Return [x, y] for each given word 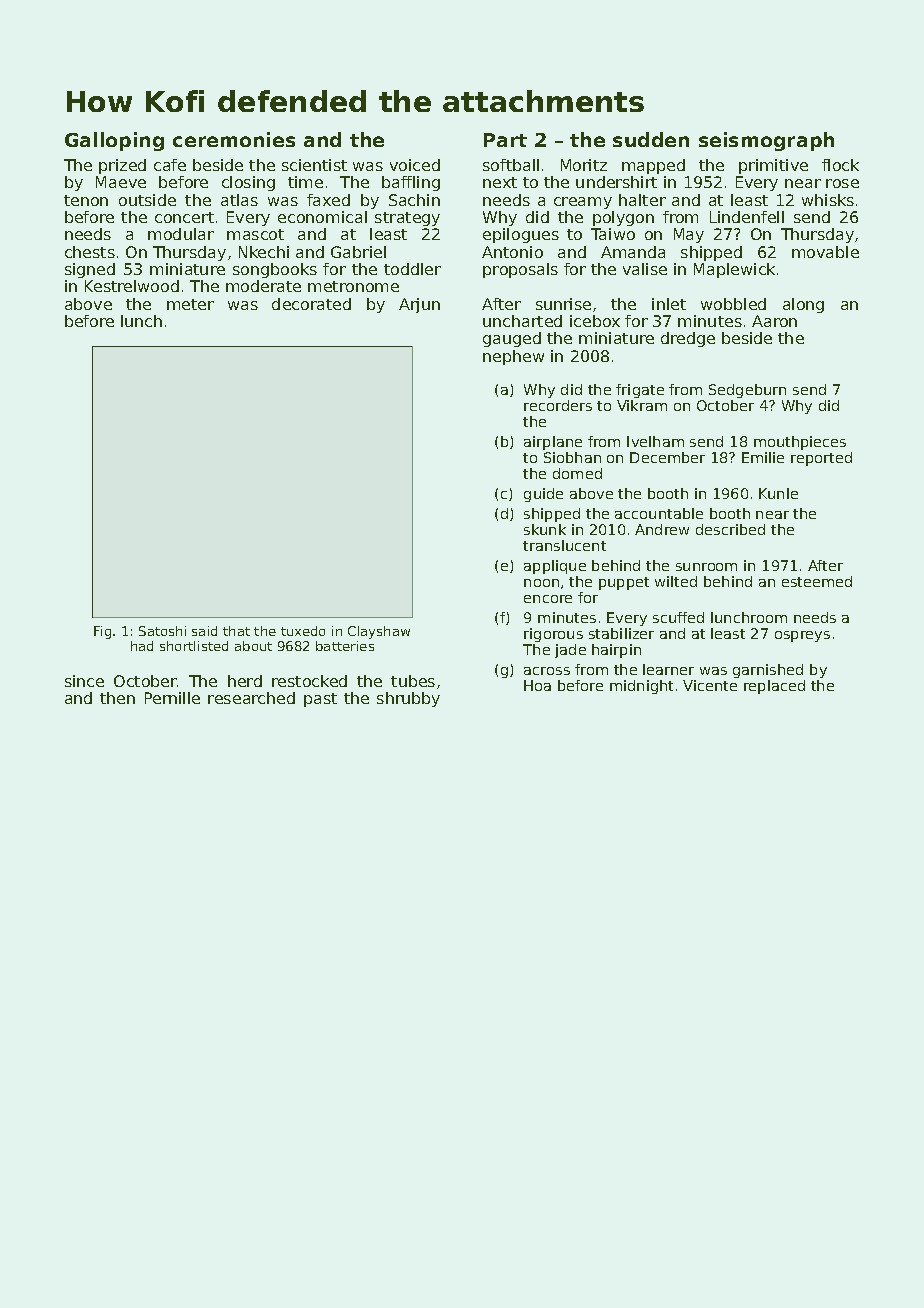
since [84, 681]
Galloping [114, 141]
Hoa [537, 685]
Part [505, 140]
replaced [774, 687]
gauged [512, 339]
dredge [688, 339]
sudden [651, 139]
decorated [311, 304]
